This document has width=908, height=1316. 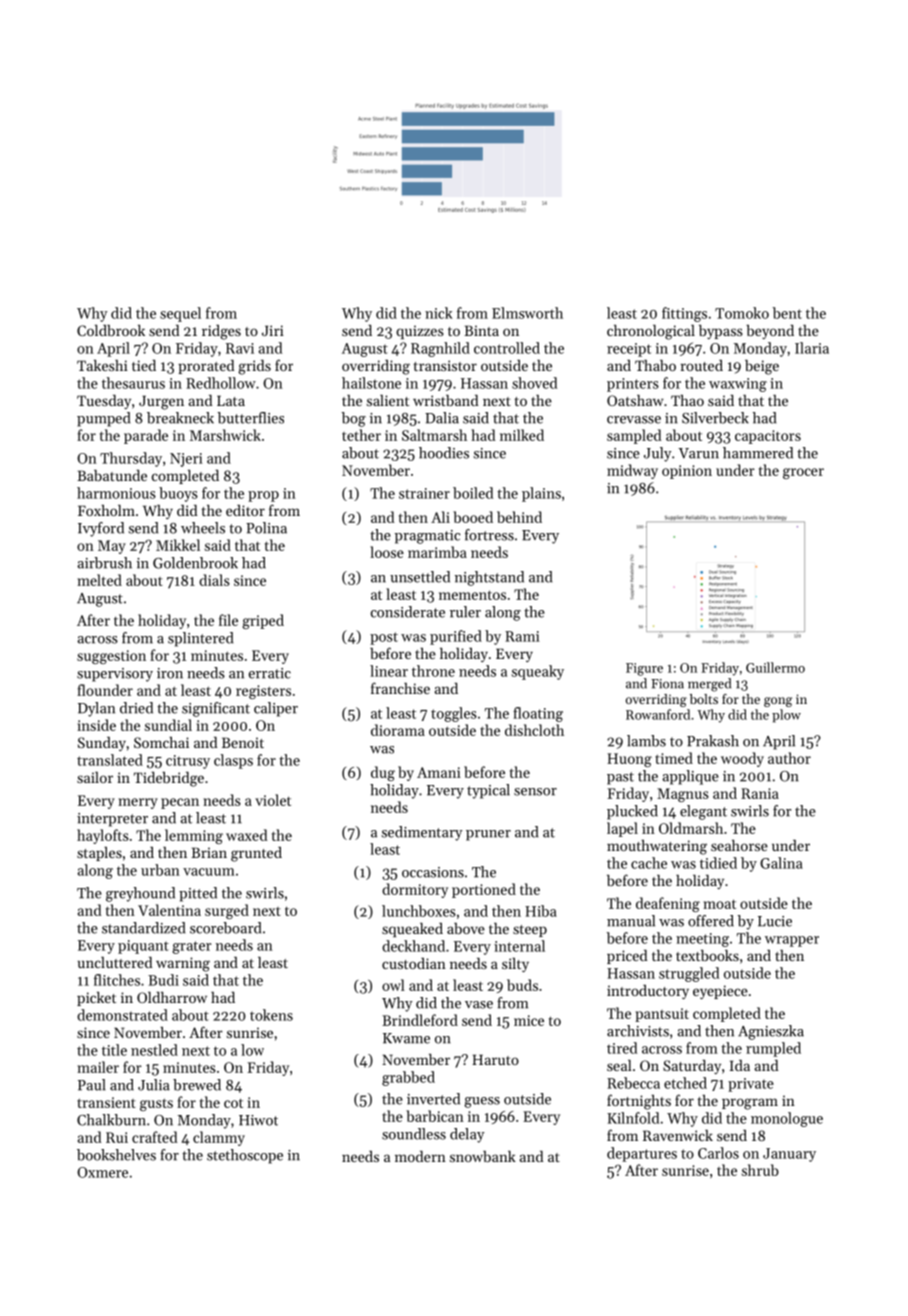 What do you see at coordinates (483, 1156) in the document?
I see `snowbank` at bounding box center [483, 1156].
